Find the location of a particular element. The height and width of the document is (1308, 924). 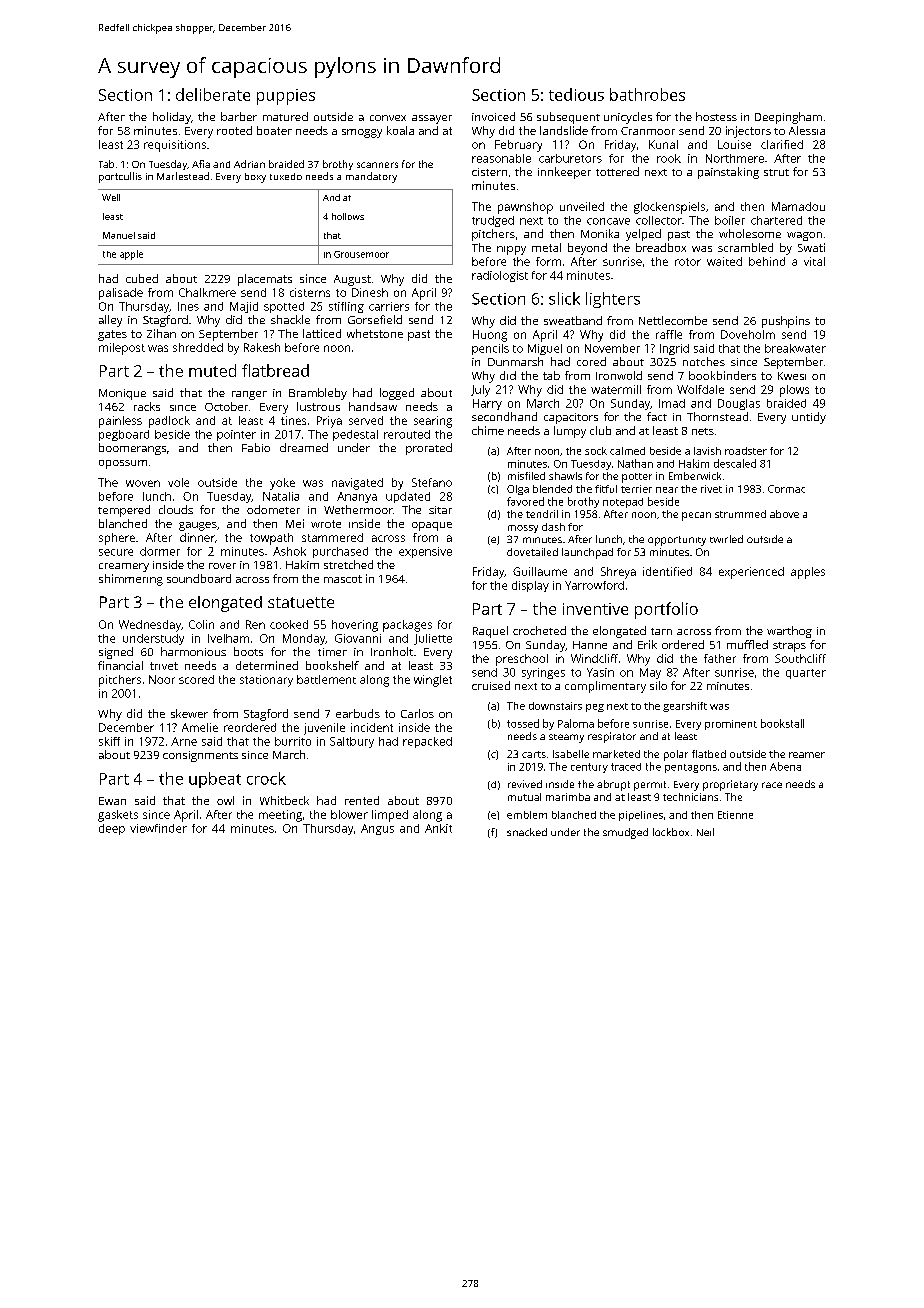

portcullis is located at coordinates (120, 177).
